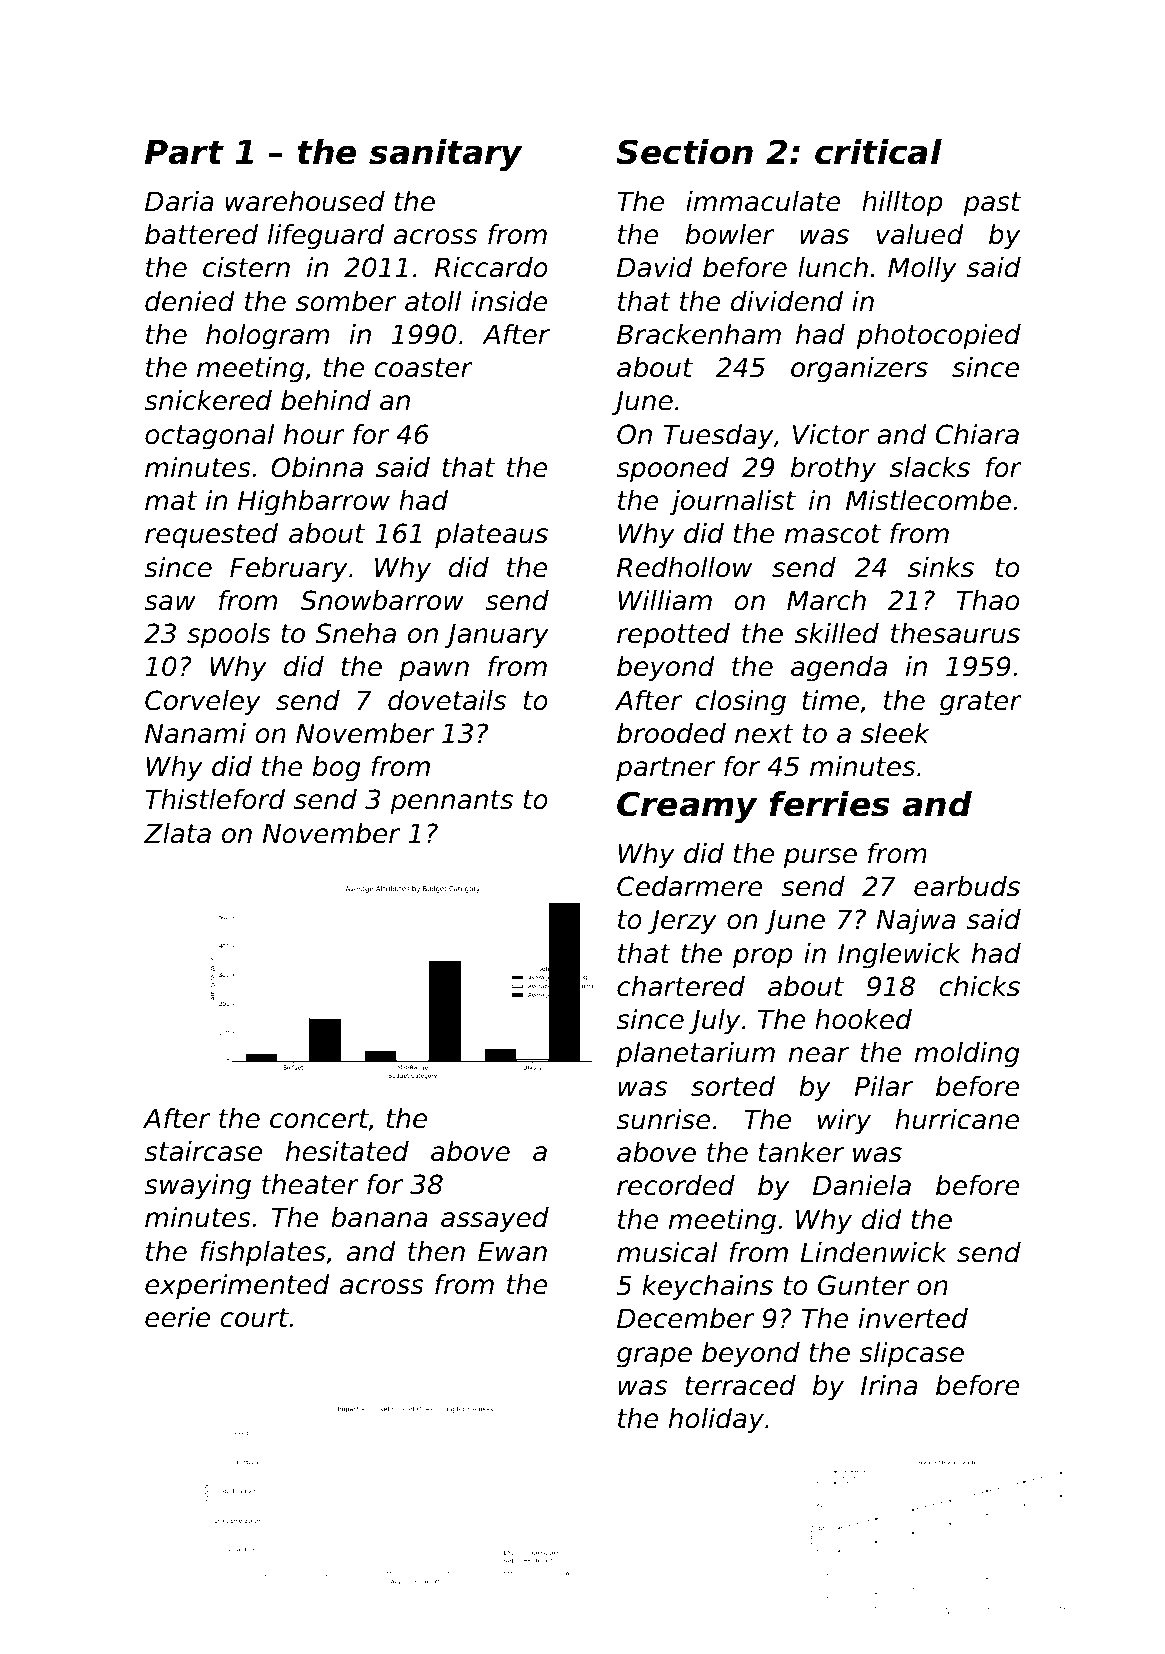  What do you see at coordinates (699, 334) in the screenshot?
I see `Brackenham` at bounding box center [699, 334].
